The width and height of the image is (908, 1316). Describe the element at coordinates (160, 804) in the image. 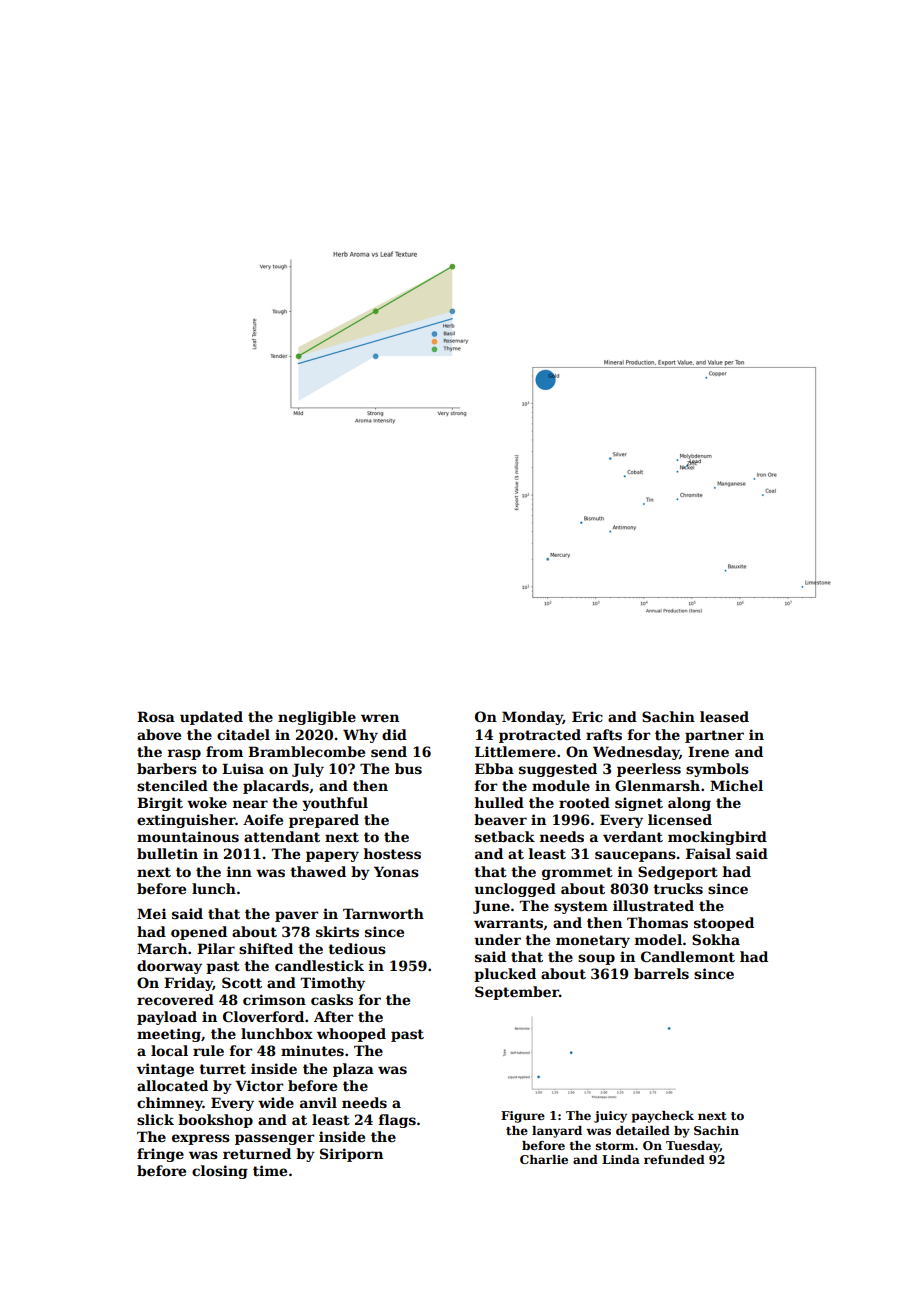

I see `Birgit` at that location.
